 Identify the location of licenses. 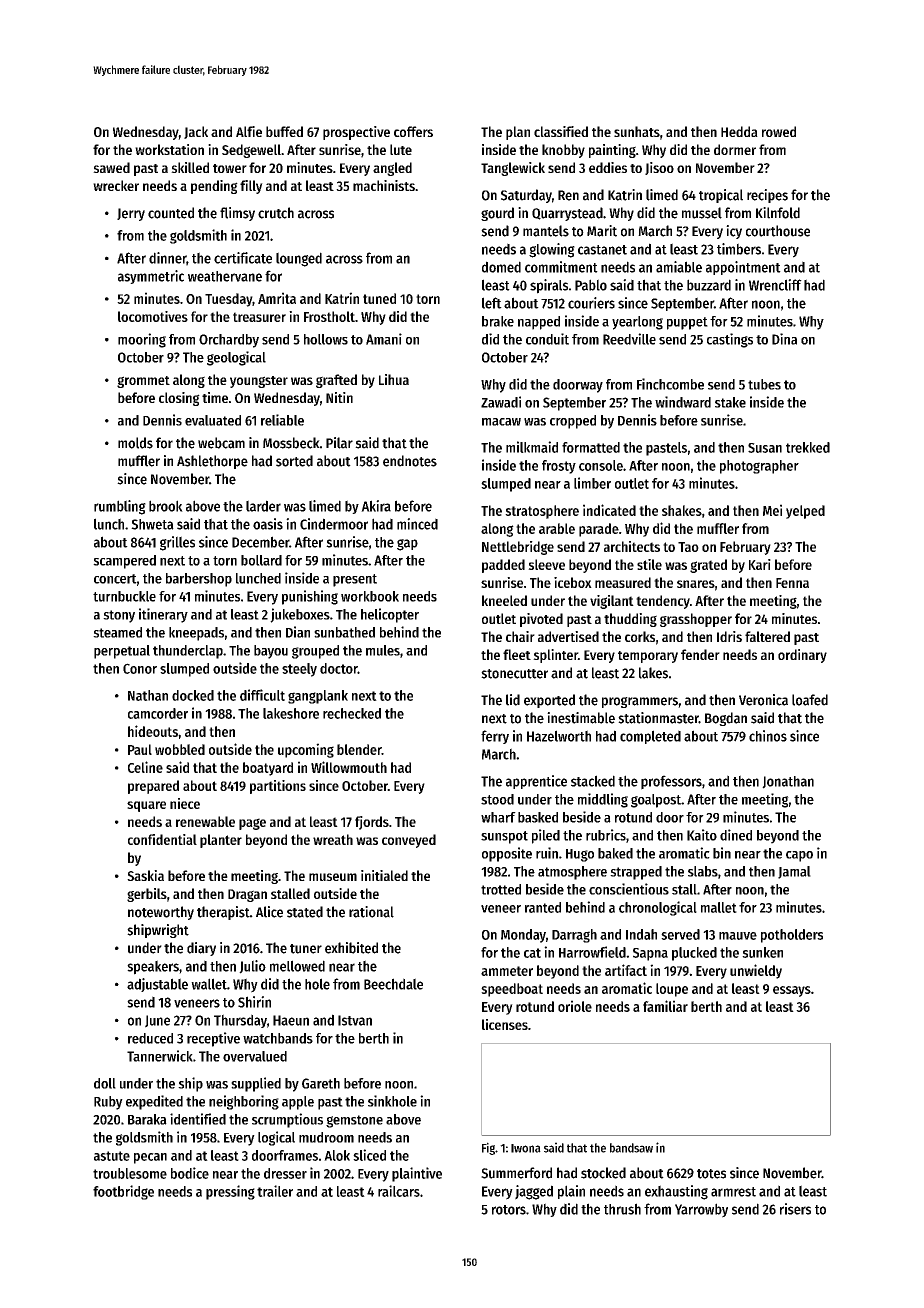
(505, 1024).
